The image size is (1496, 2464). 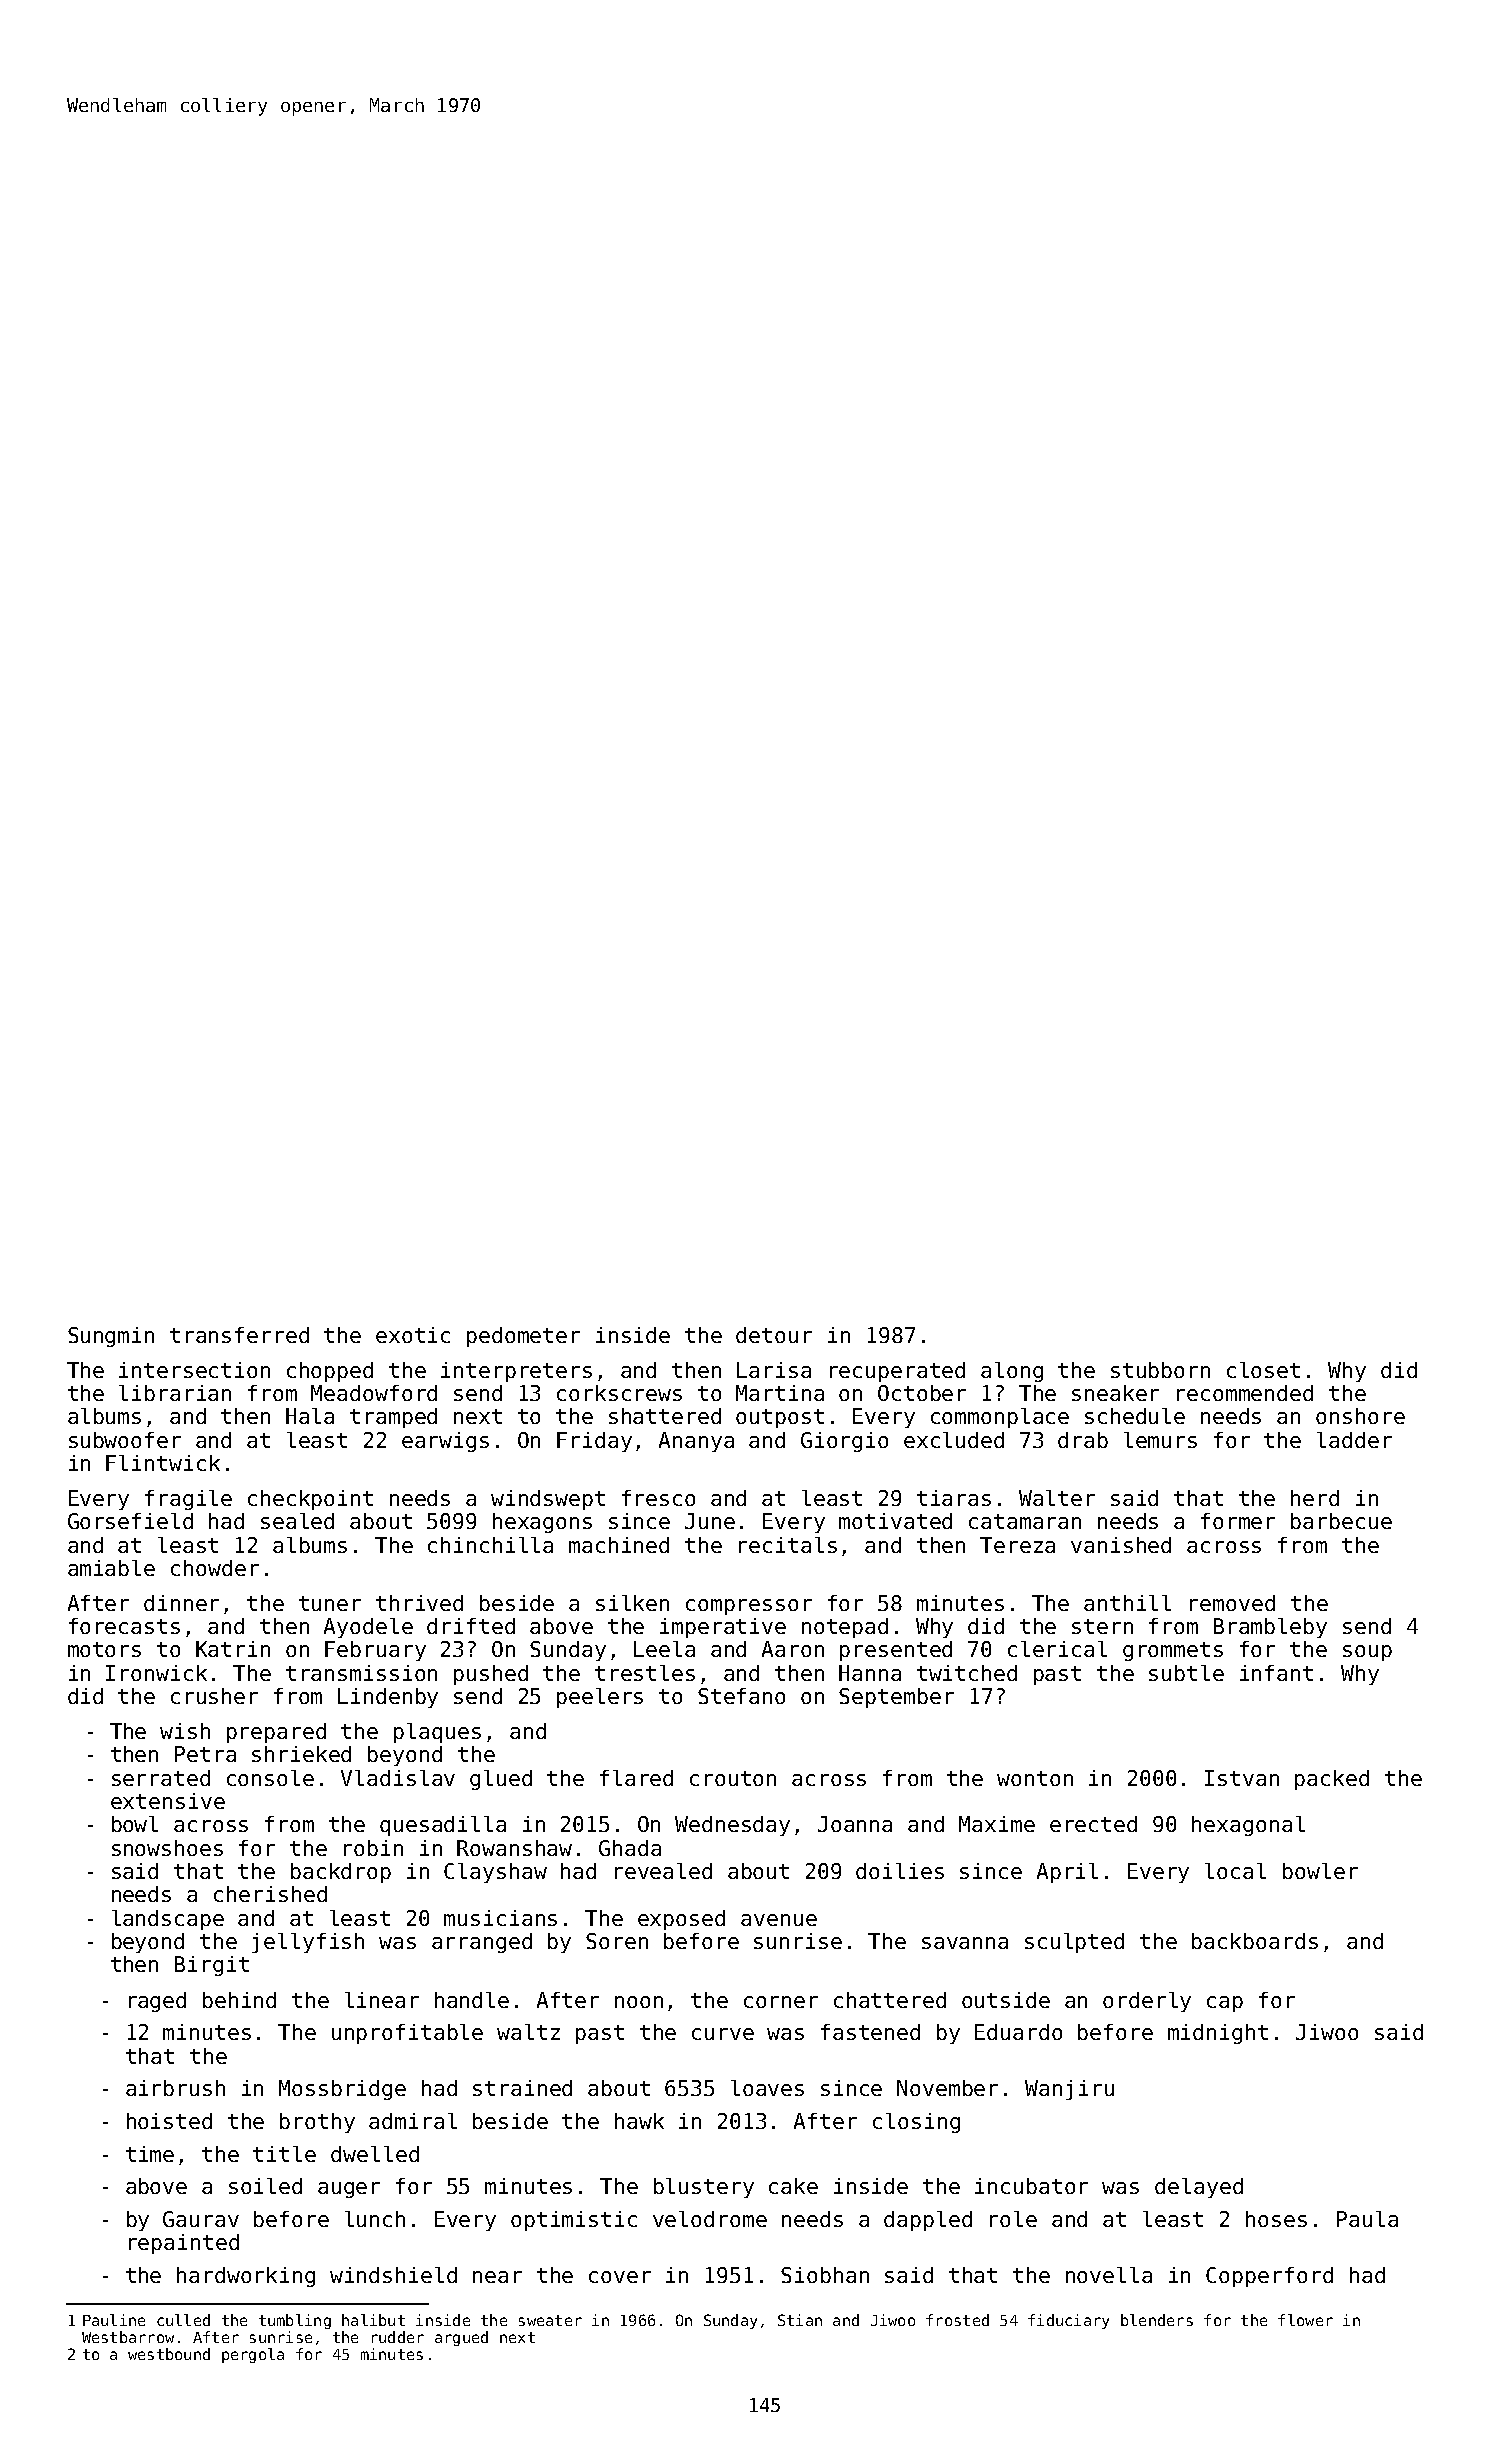 I want to click on motivated, so click(x=895, y=1521).
